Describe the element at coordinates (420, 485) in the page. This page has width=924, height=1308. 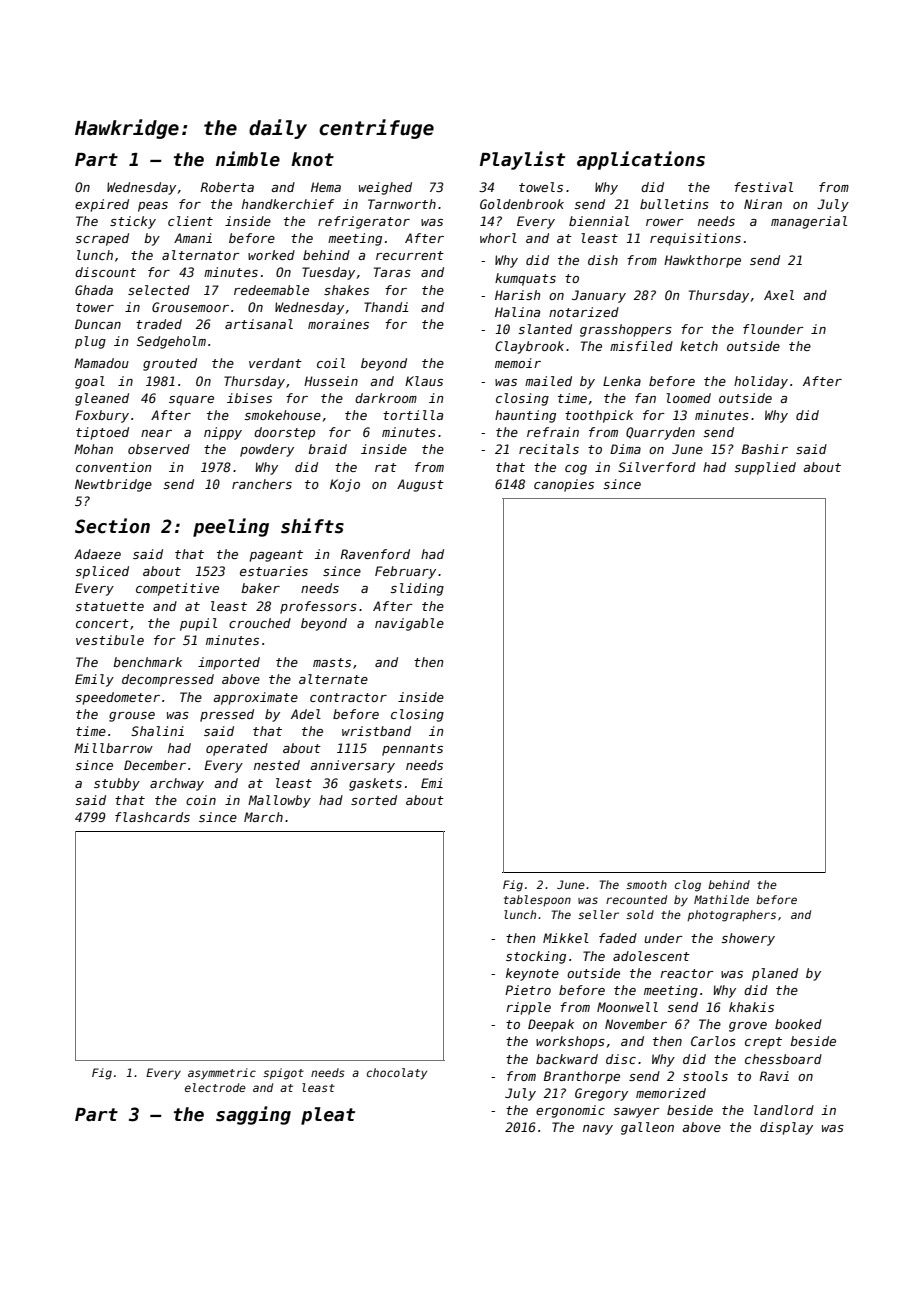
I see `August` at that location.
